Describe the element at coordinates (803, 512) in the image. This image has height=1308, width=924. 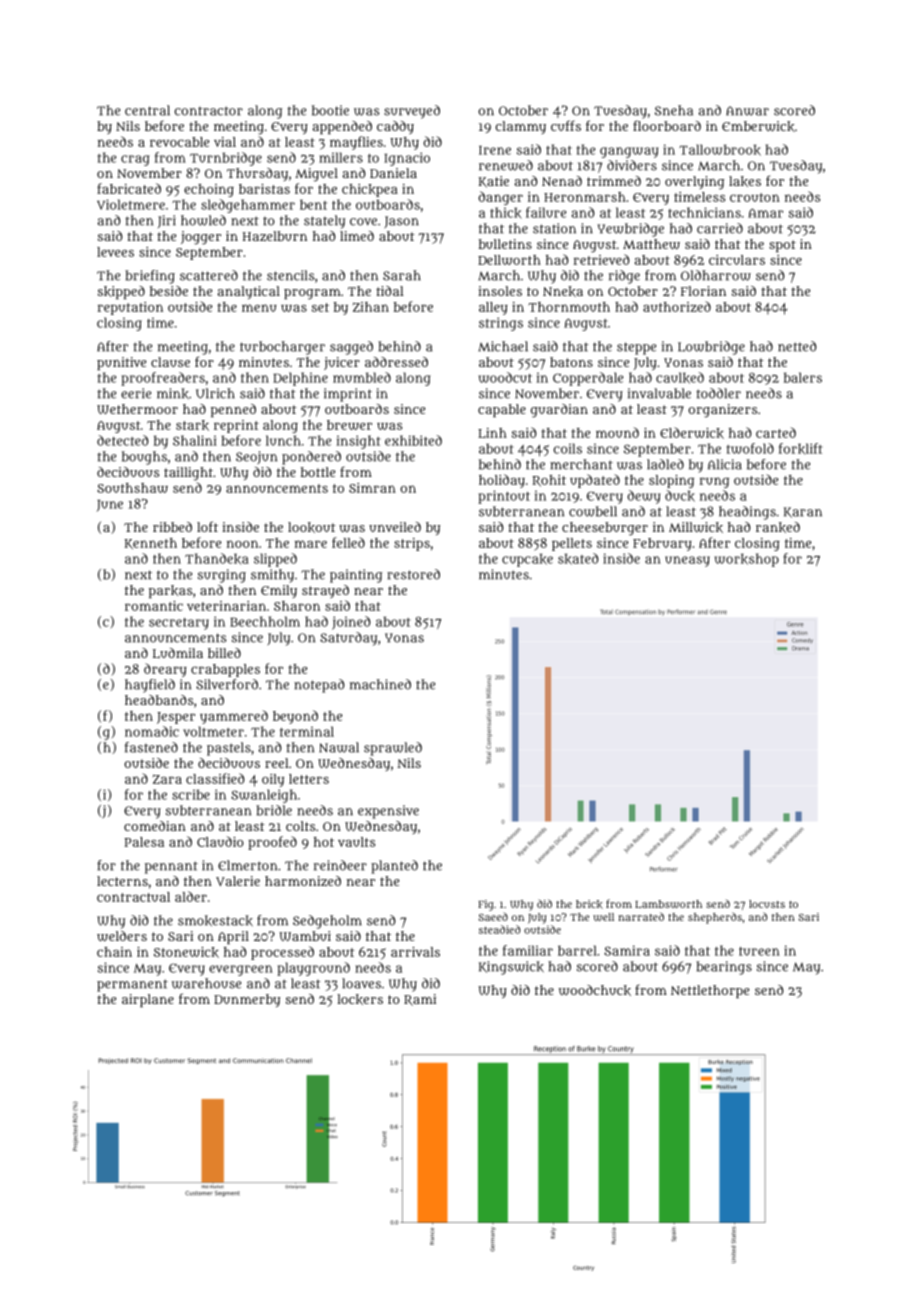
I see `Karan` at that location.
